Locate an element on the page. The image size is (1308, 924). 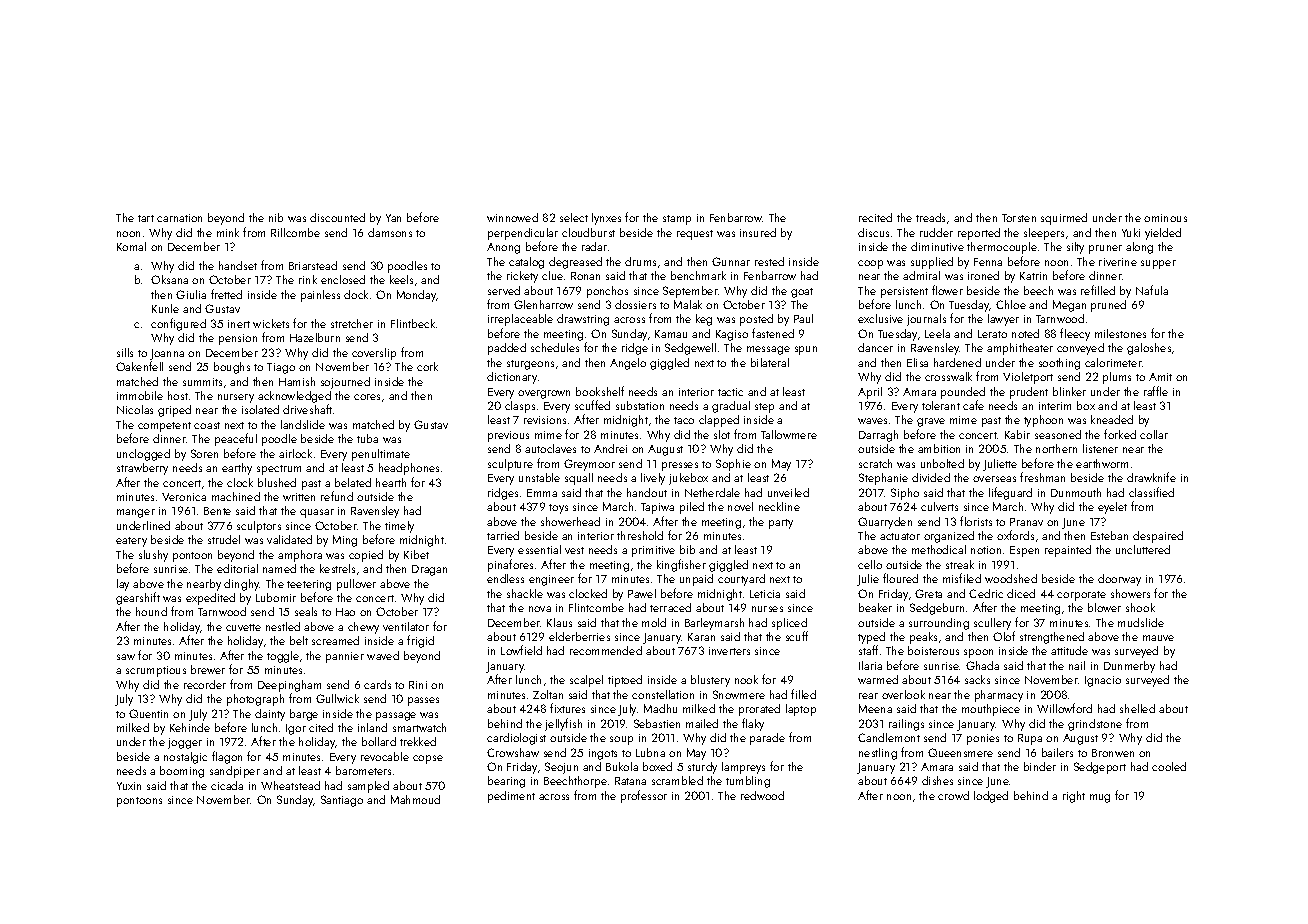
jogger is located at coordinates (185, 743).
